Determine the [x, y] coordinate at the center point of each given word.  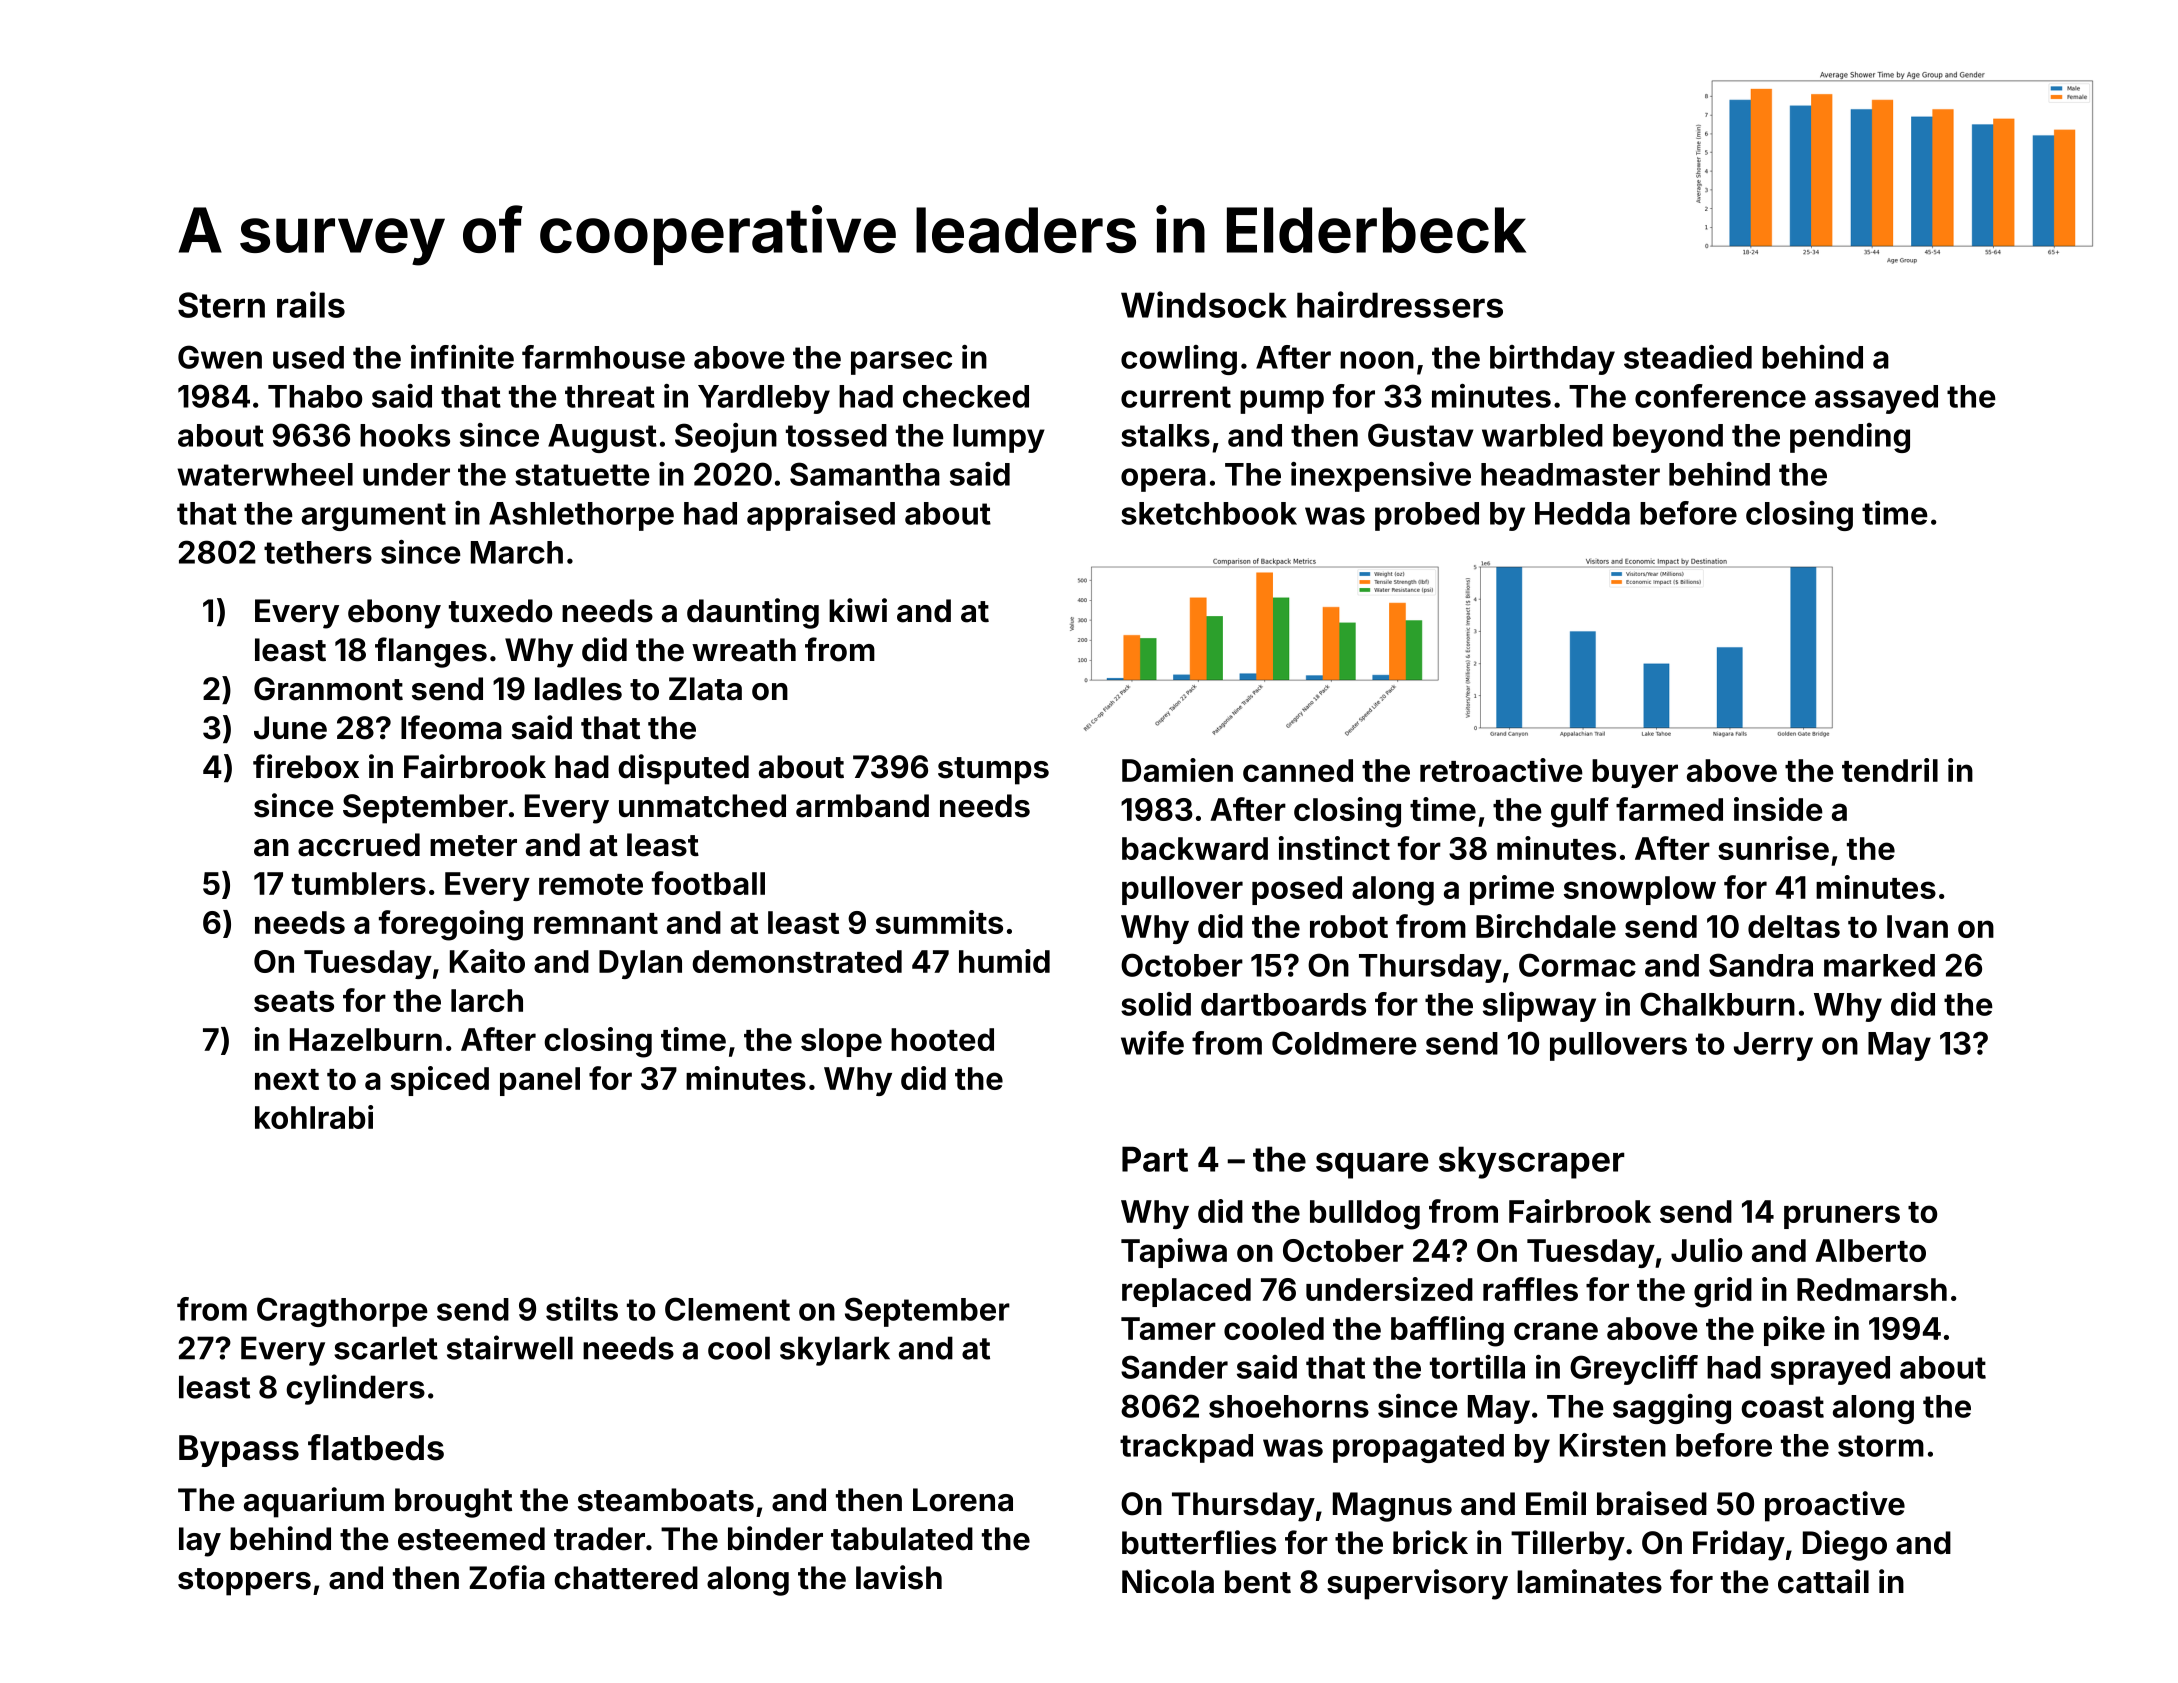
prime [1512, 890]
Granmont [328, 689]
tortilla [1477, 1367]
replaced [1186, 1292]
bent [1258, 1582]
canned [1298, 770]
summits [939, 922]
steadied [1688, 357]
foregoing [451, 925]
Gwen [220, 357]
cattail [1823, 1581]
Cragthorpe [342, 1312]
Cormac [1577, 965]
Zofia [507, 1577]
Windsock [1204, 304]
